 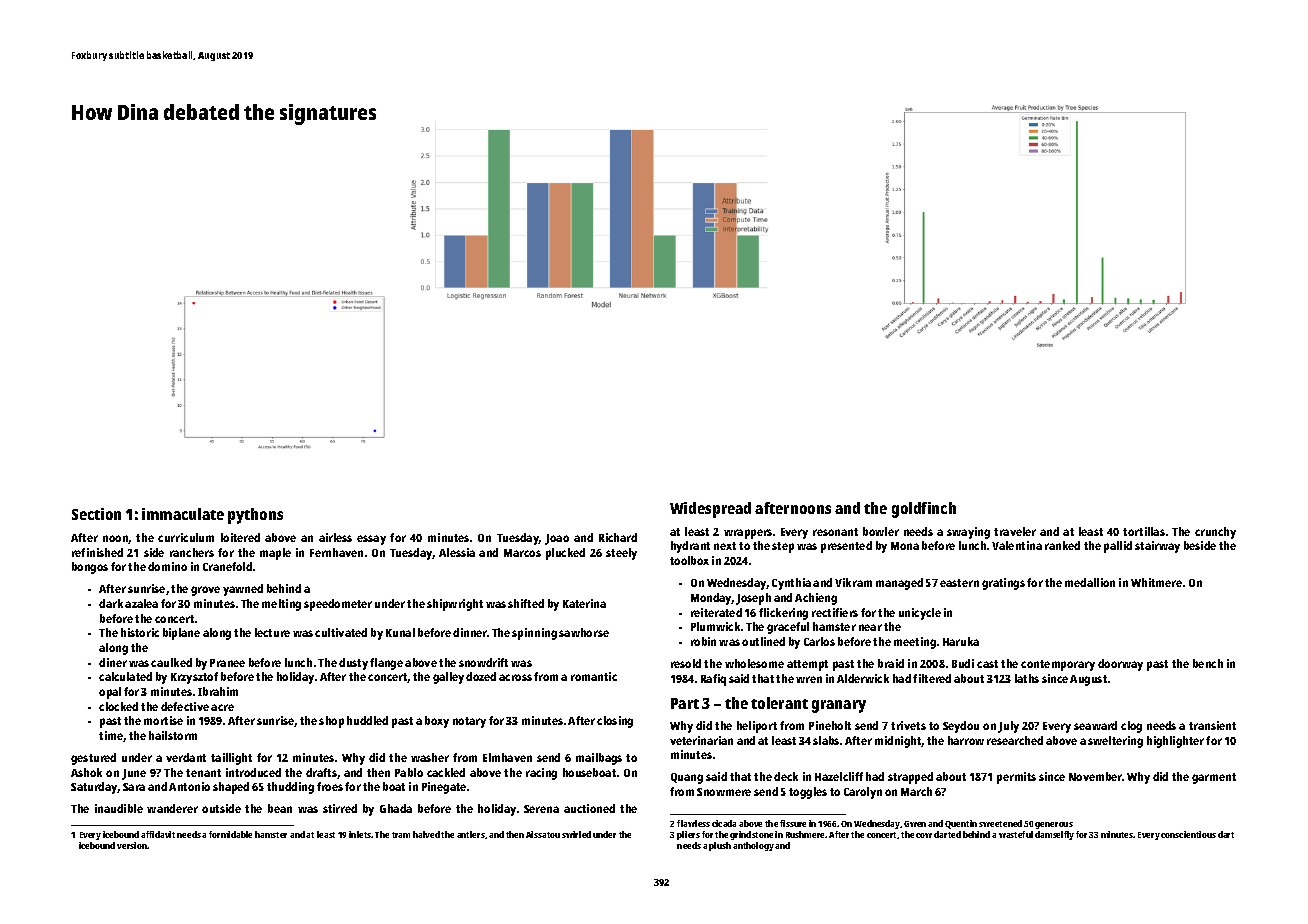 What do you see at coordinates (689, 560) in the document?
I see `toolbox` at bounding box center [689, 560].
